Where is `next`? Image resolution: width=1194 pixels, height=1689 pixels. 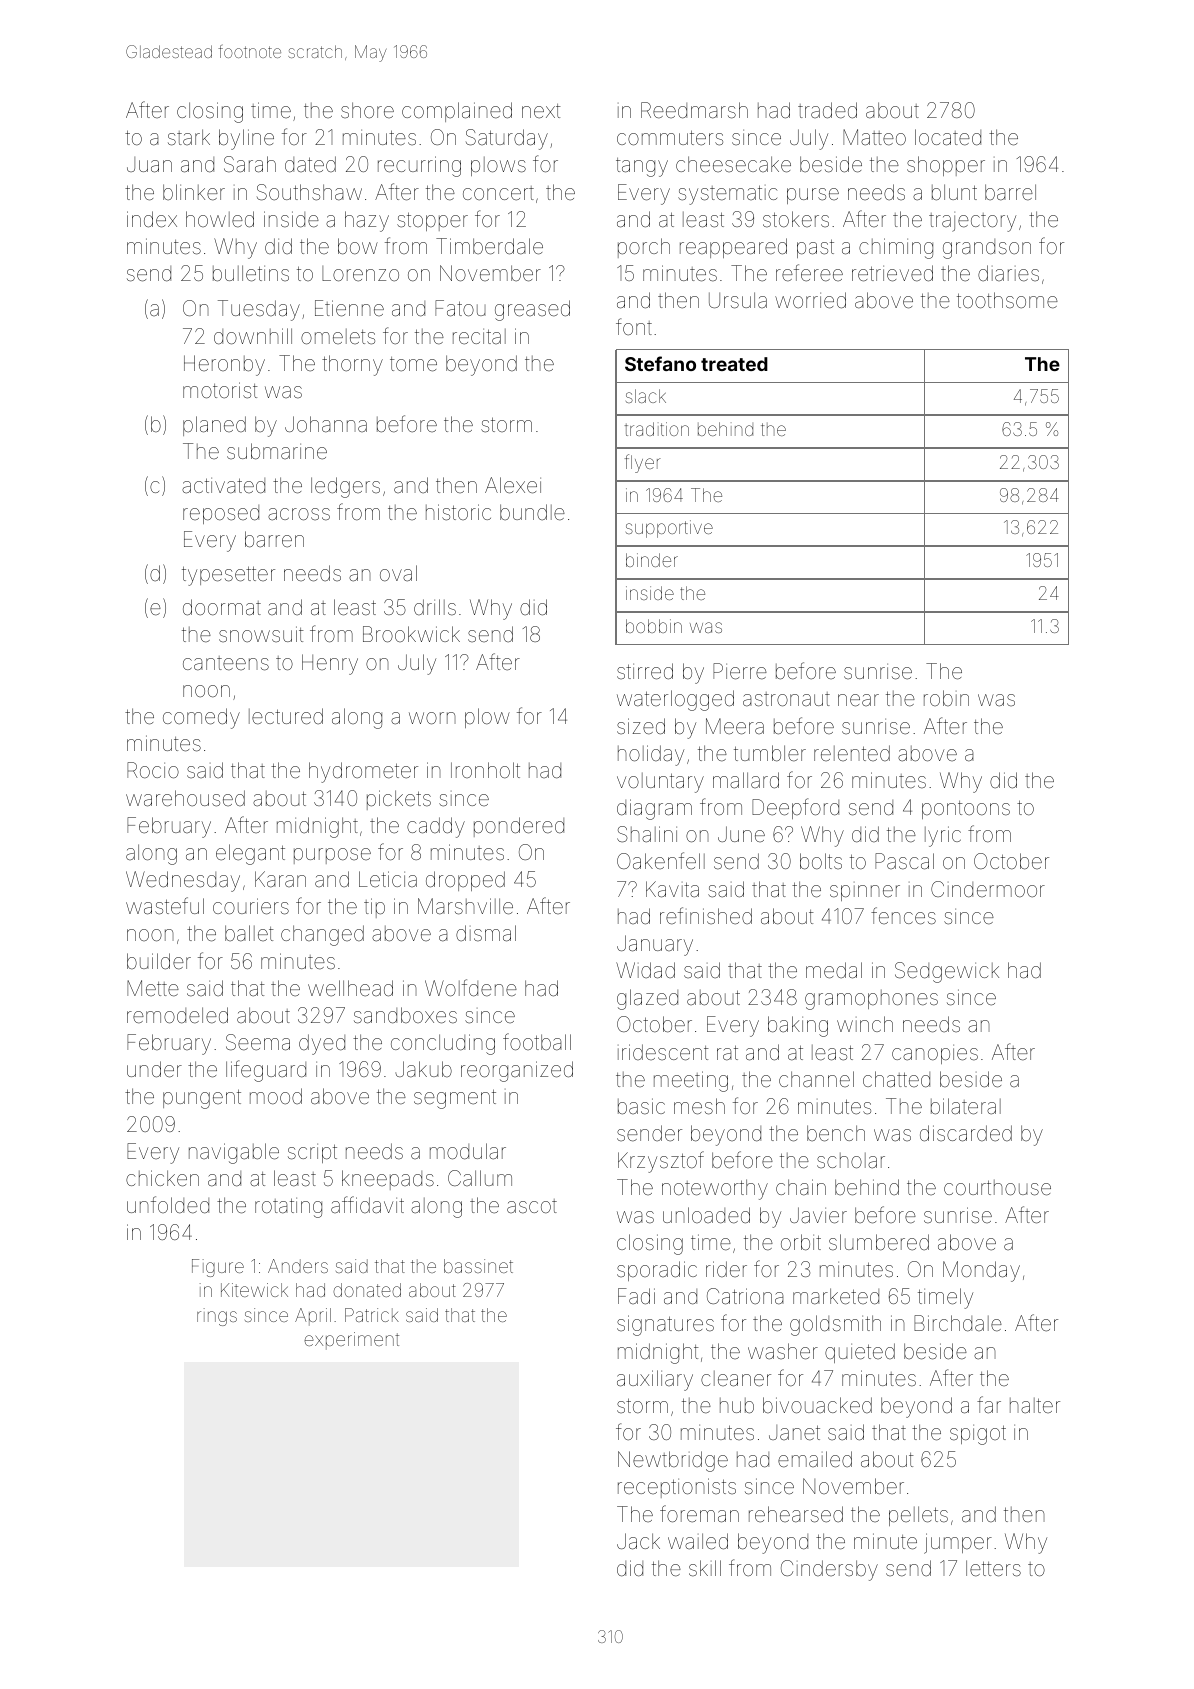 next is located at coordinates (541, 111).
